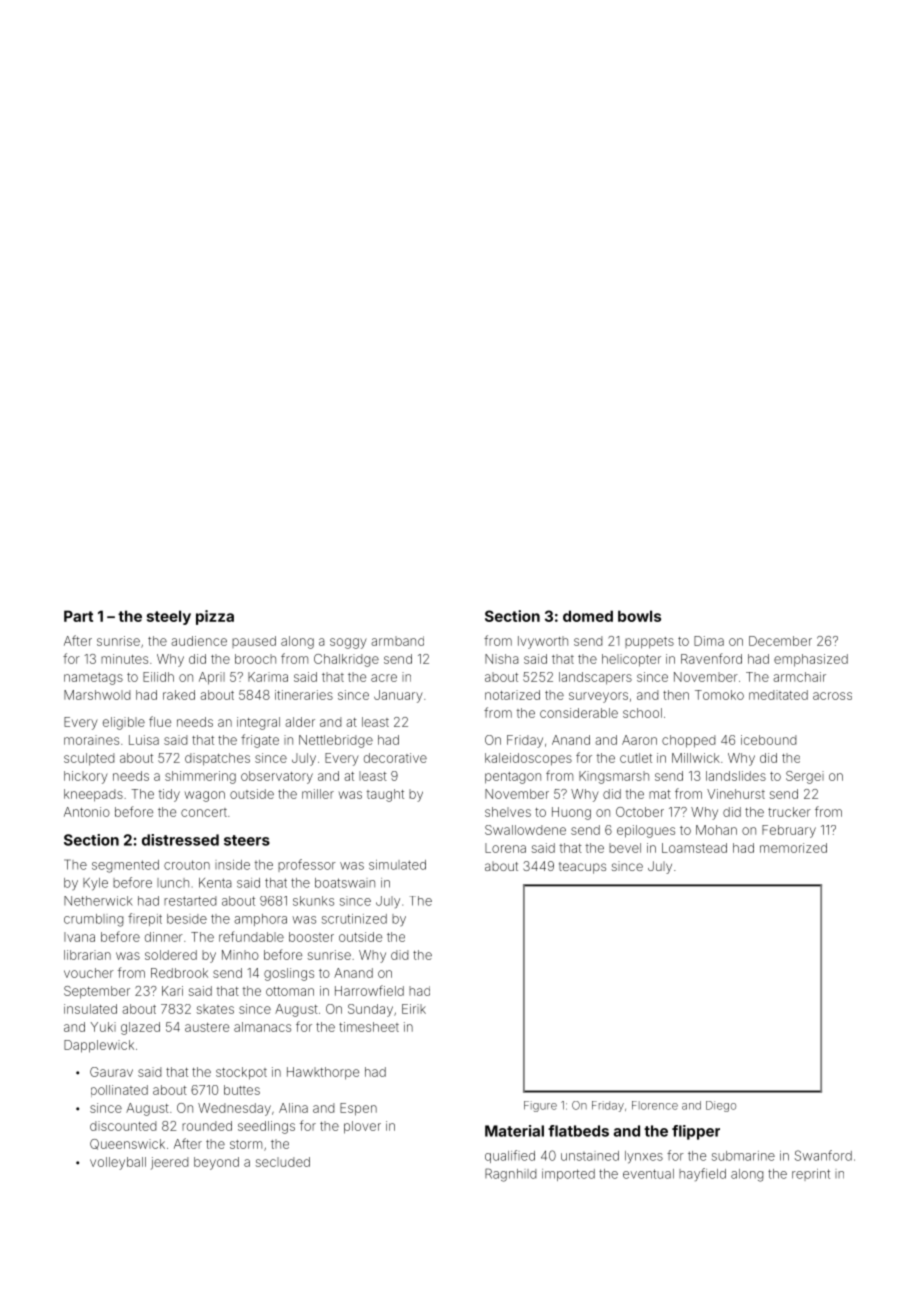 The width and height of the screenshot is (924, 1314). Describe the element at coordinates (311, 937) in the screenshot. I see `booster` at that location.
